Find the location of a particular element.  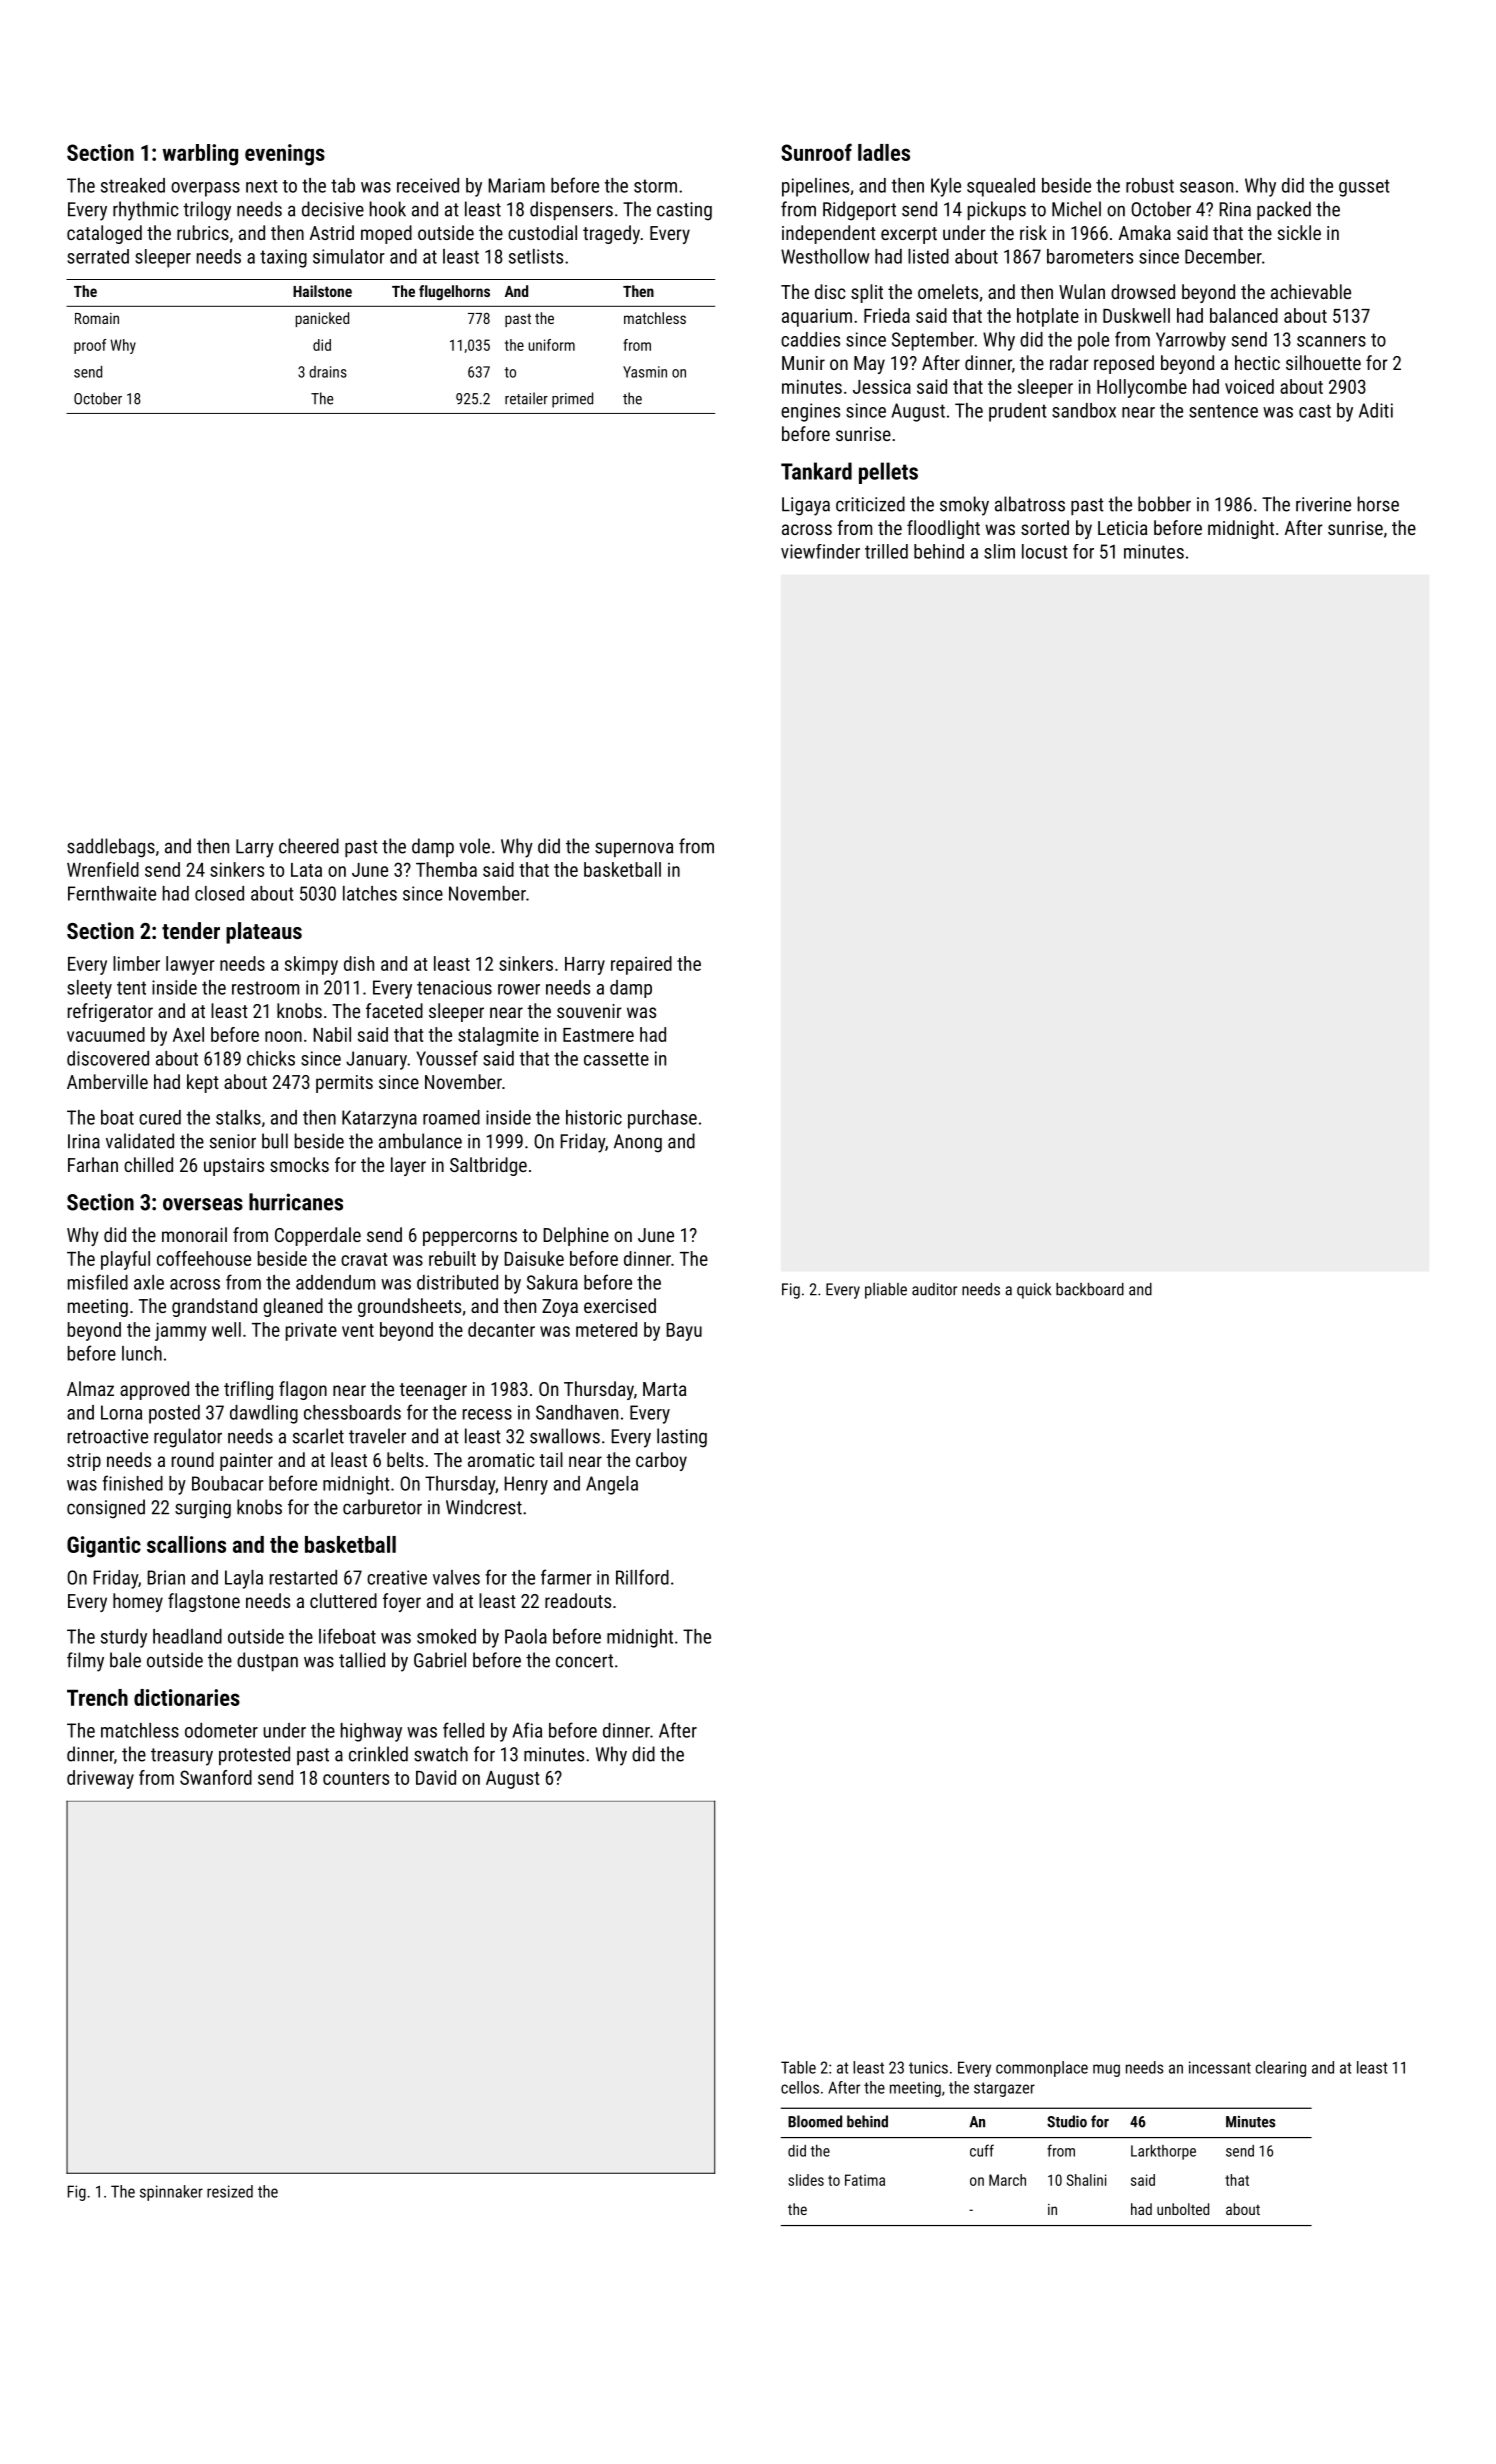

tragedy is located at coordinates (611, 234).
